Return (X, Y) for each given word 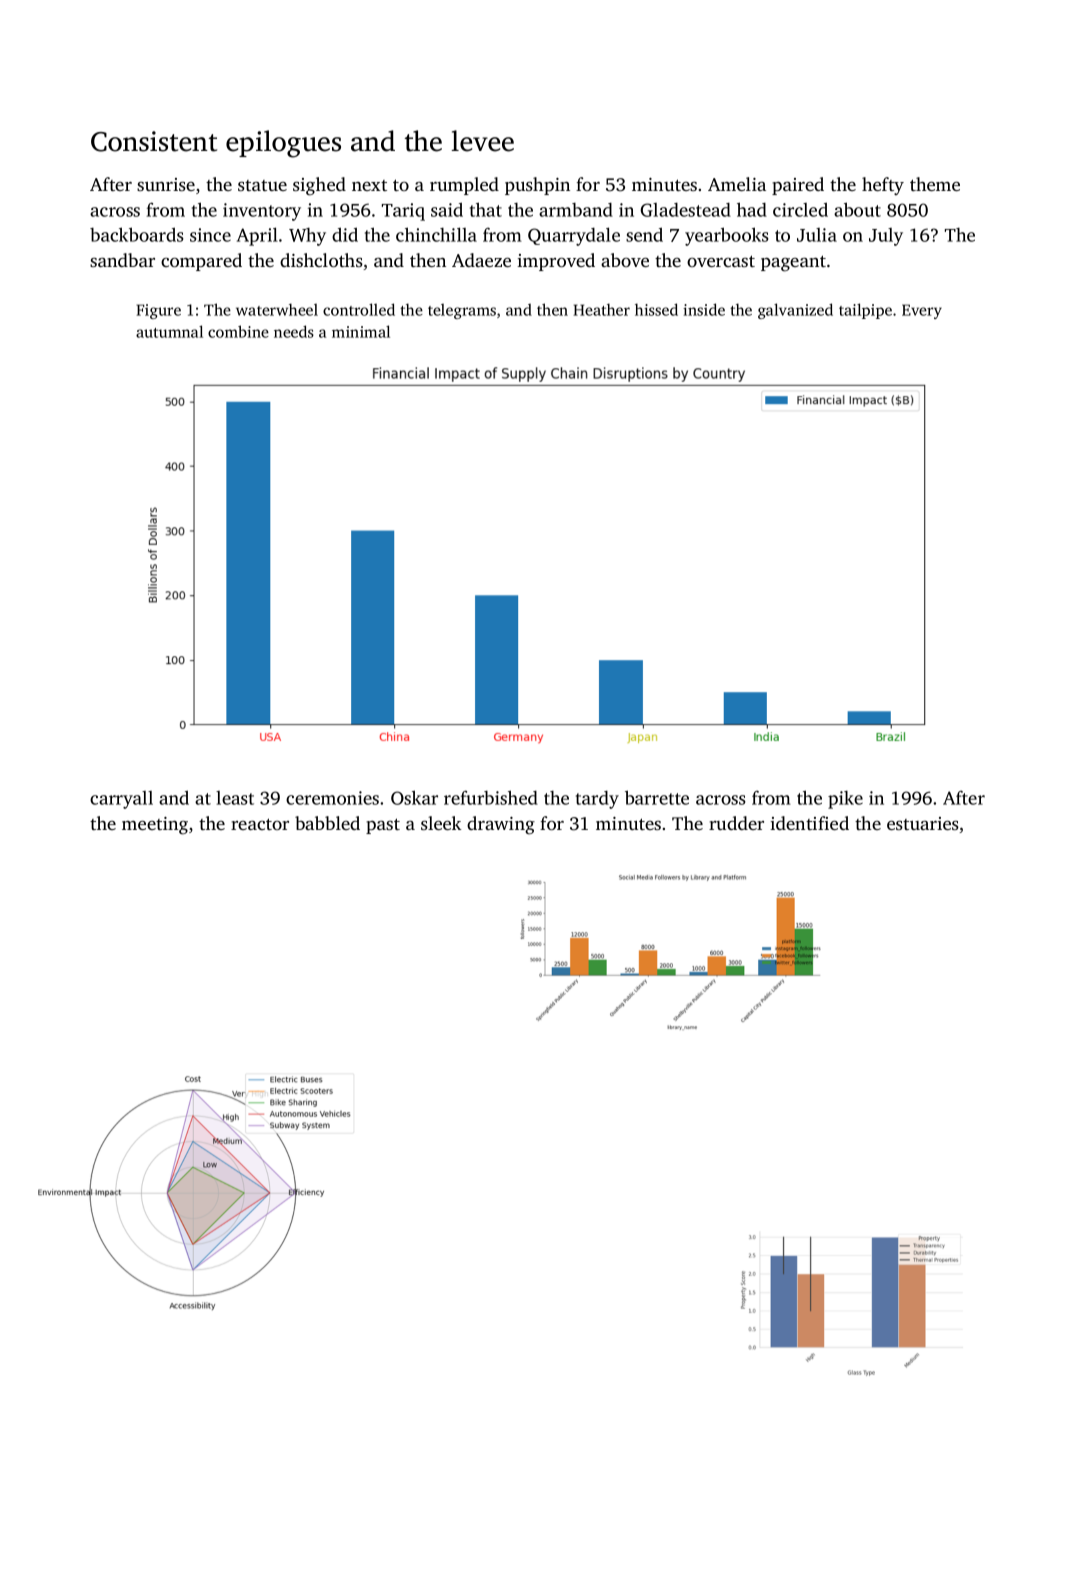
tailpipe (865, 311)
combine (238, 331)
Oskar (414, 797)
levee (482, 141)
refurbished (491, 797)
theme (935, 184)
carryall (121, 800)
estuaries (923, 823)
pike (845, 800)
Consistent (154, 141)
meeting (155, 826)
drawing (501, 825)
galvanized (795, 311)
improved (556, 262)
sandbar (122, 260)
